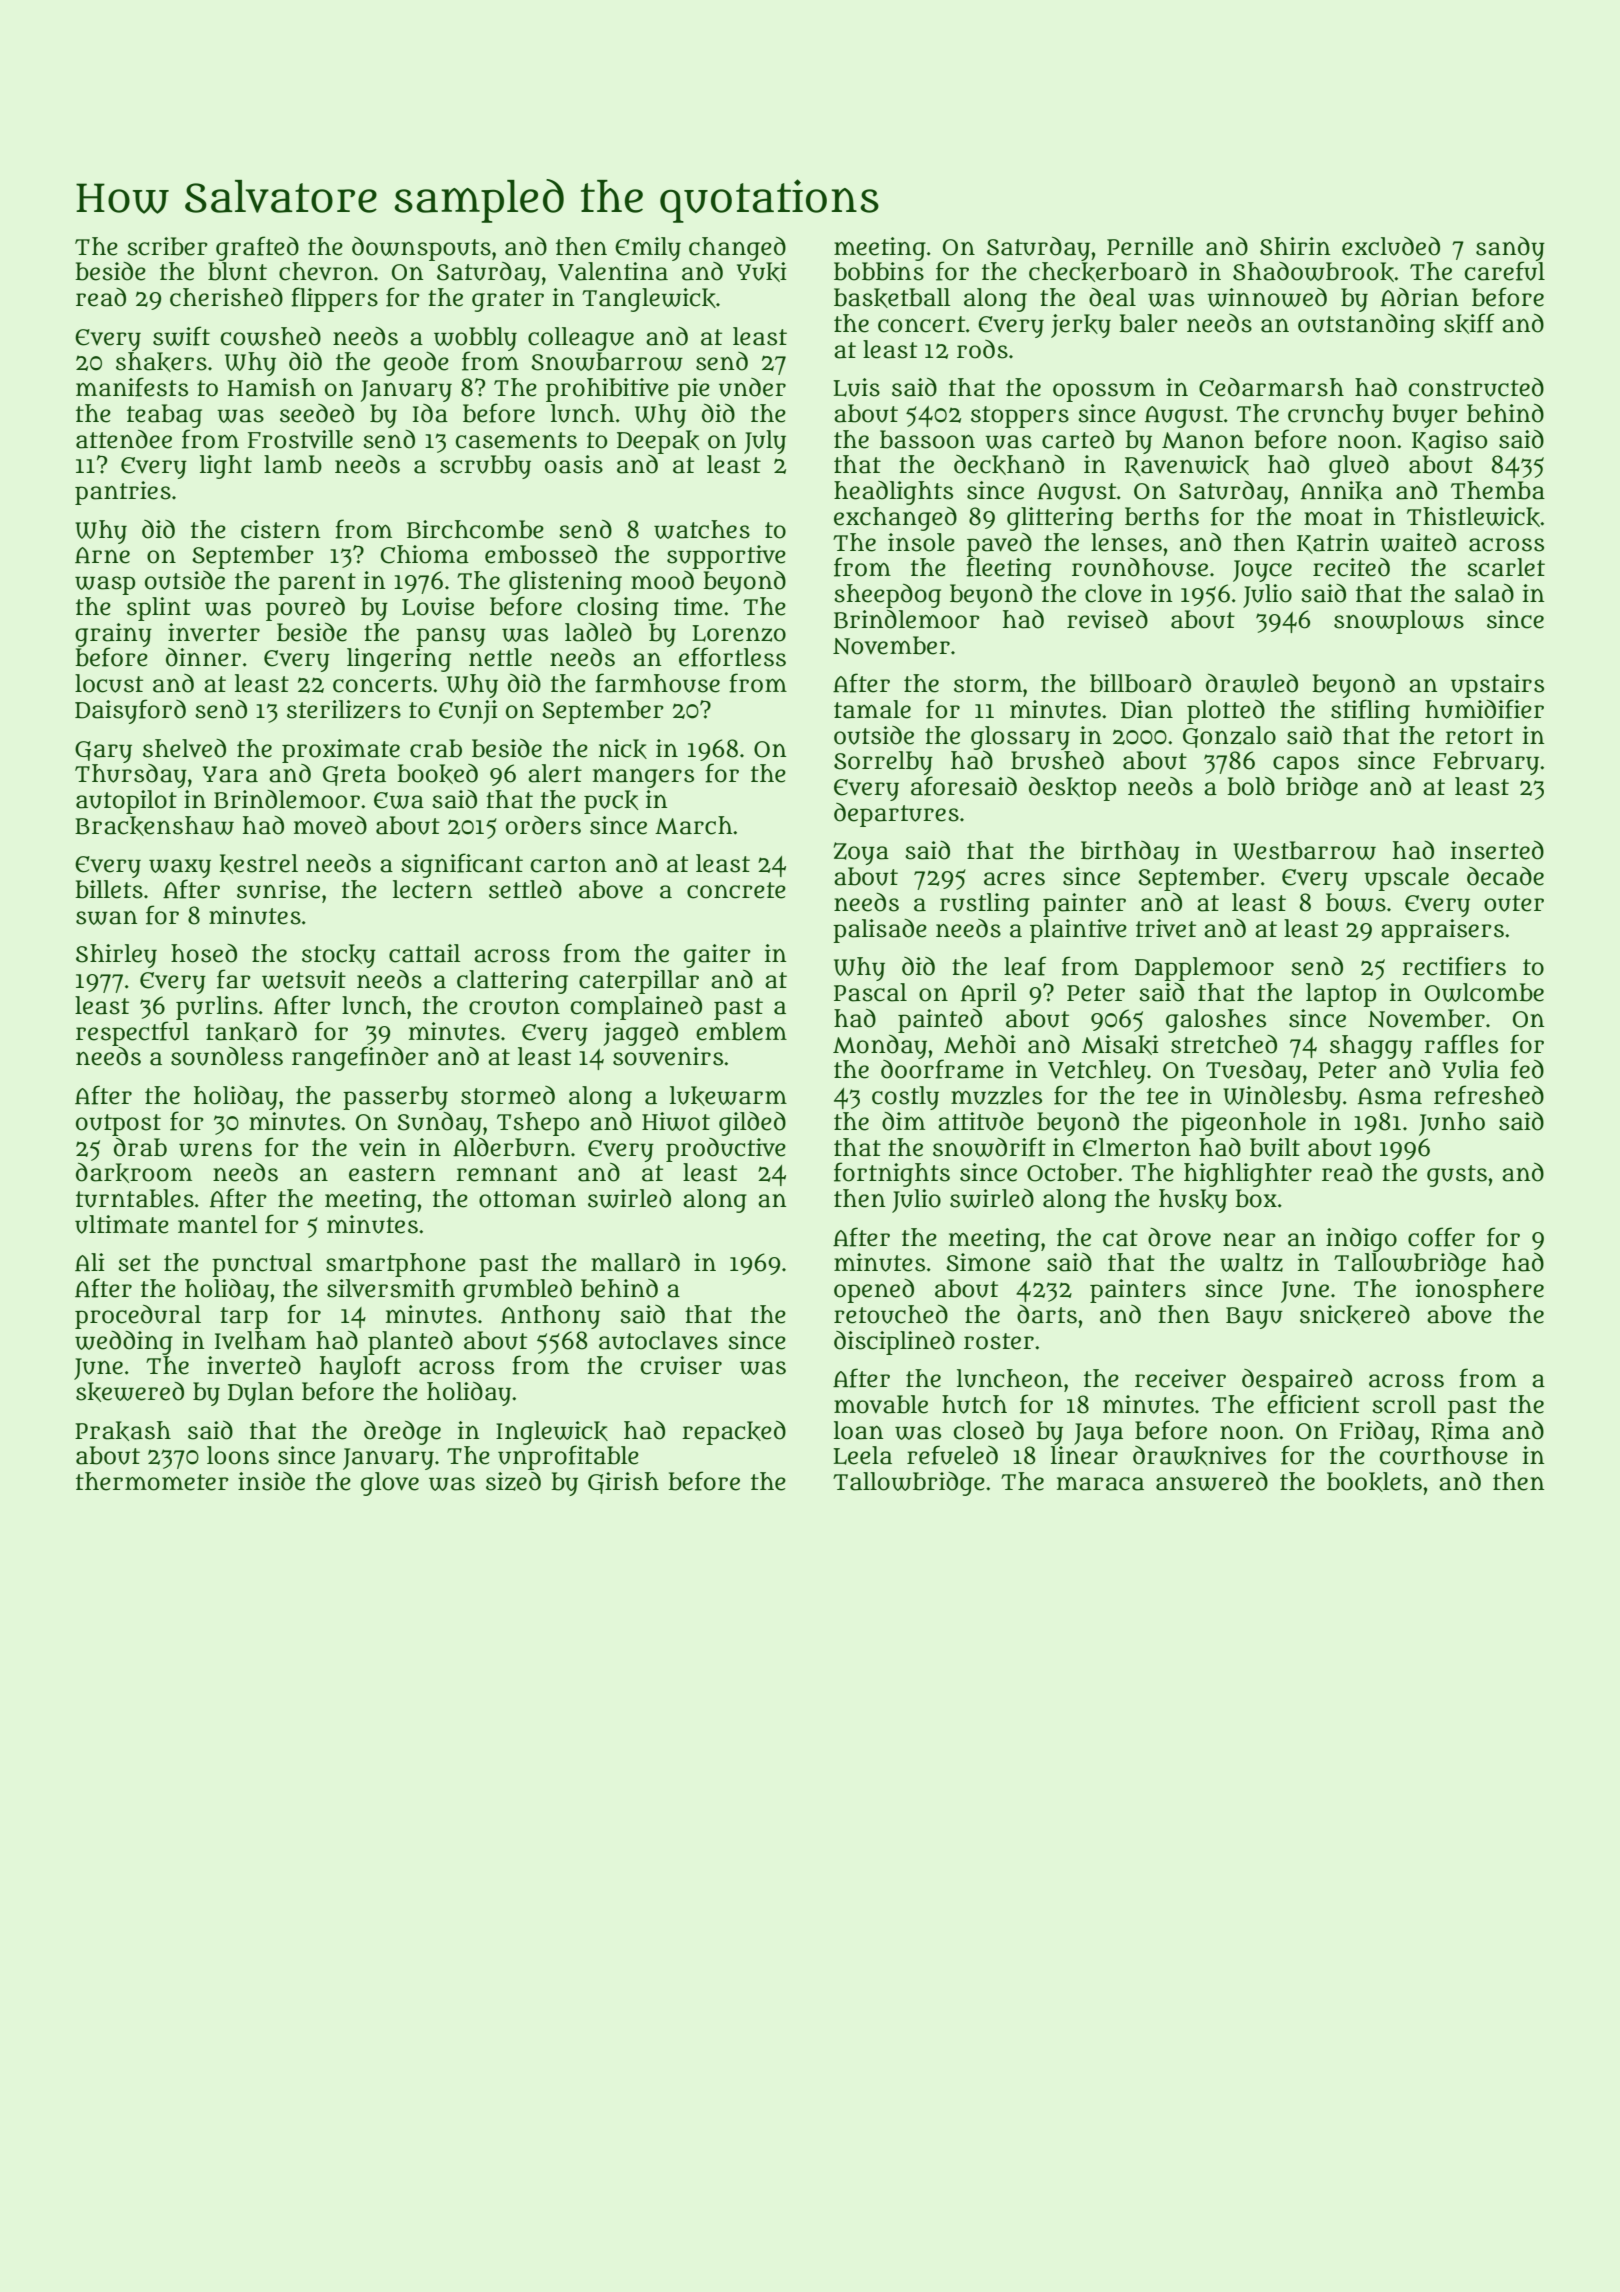 The width and height of the screenshot is (1620, 2292). I want to click on clattering, so click(512, 982).
